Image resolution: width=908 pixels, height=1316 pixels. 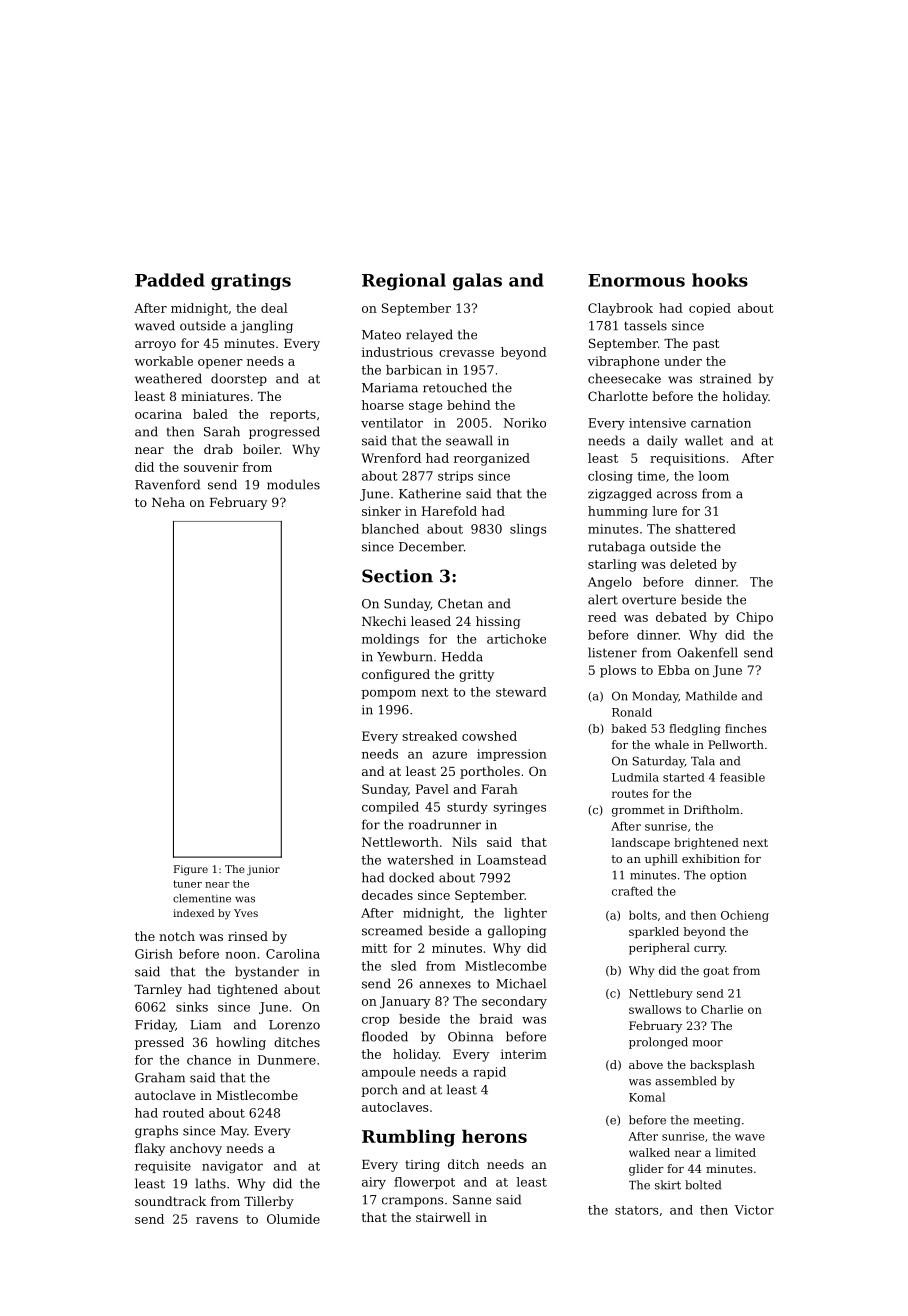 I want to click on clementine, so click(x=202, y=898).
